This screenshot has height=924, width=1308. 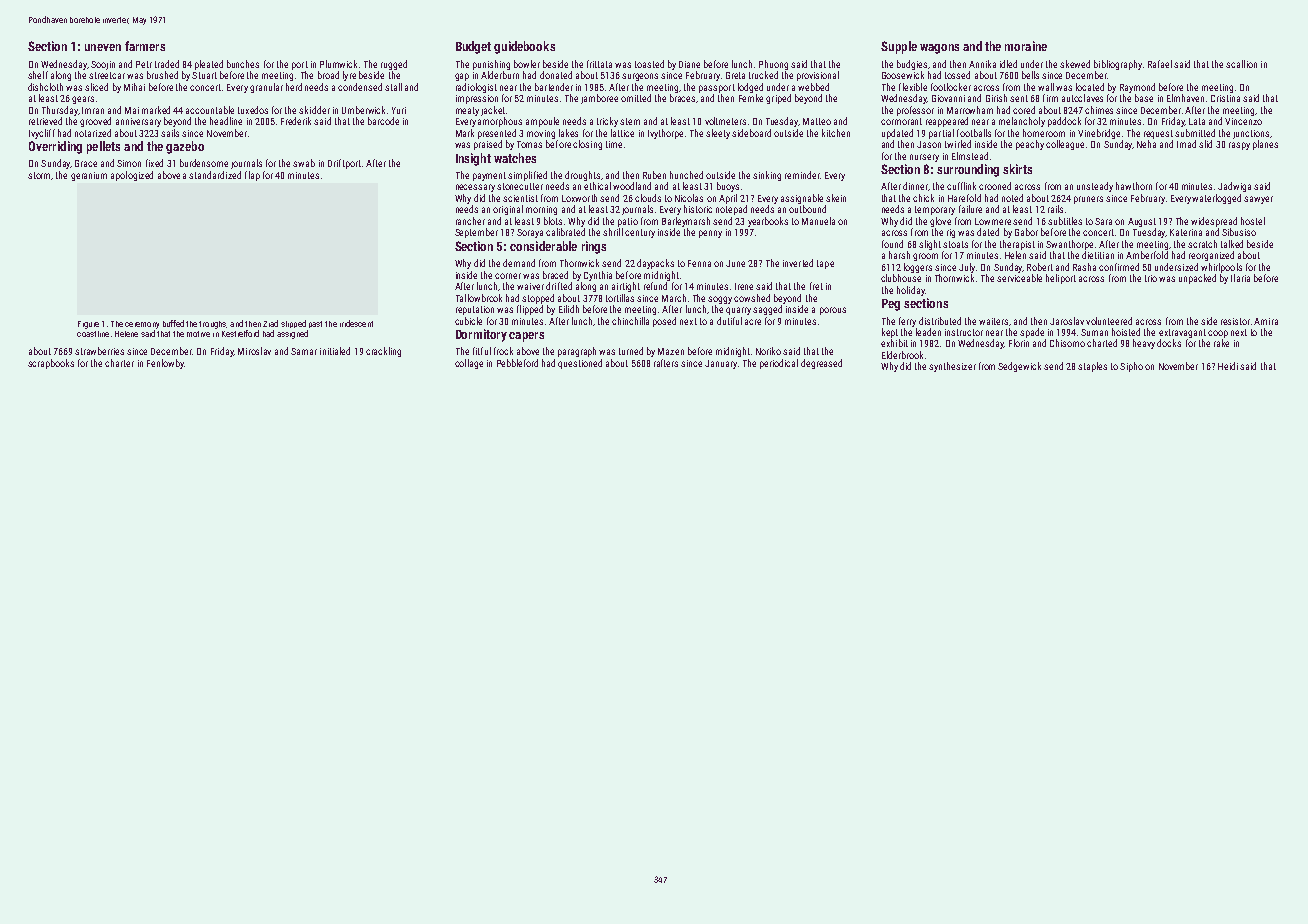 What do you see at coordinates (1019, 278) in the screenshot?
I see `serviceable` at bounding box center [1019, 278].
